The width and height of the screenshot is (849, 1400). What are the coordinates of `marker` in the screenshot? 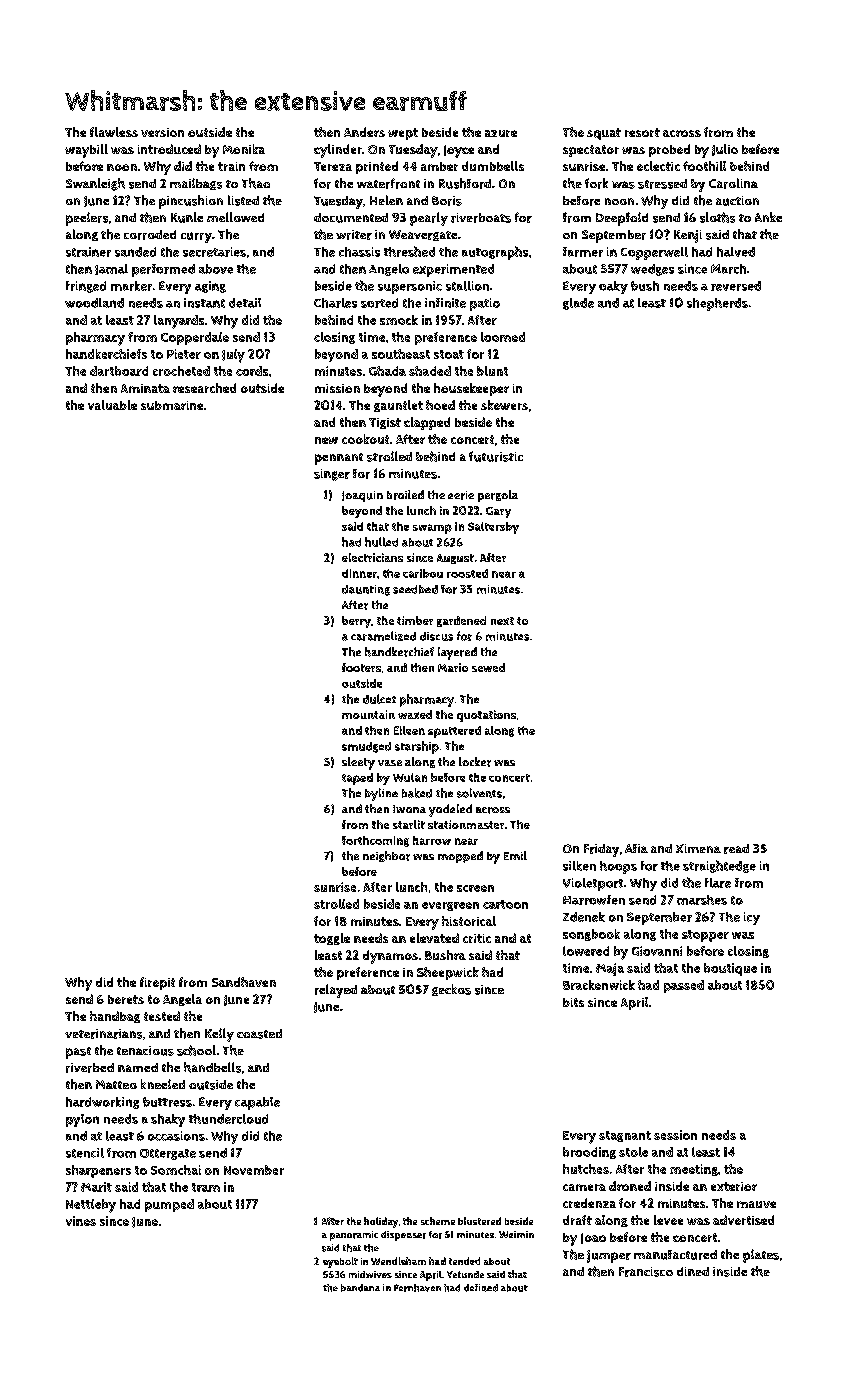 It's located at (131, 286).
